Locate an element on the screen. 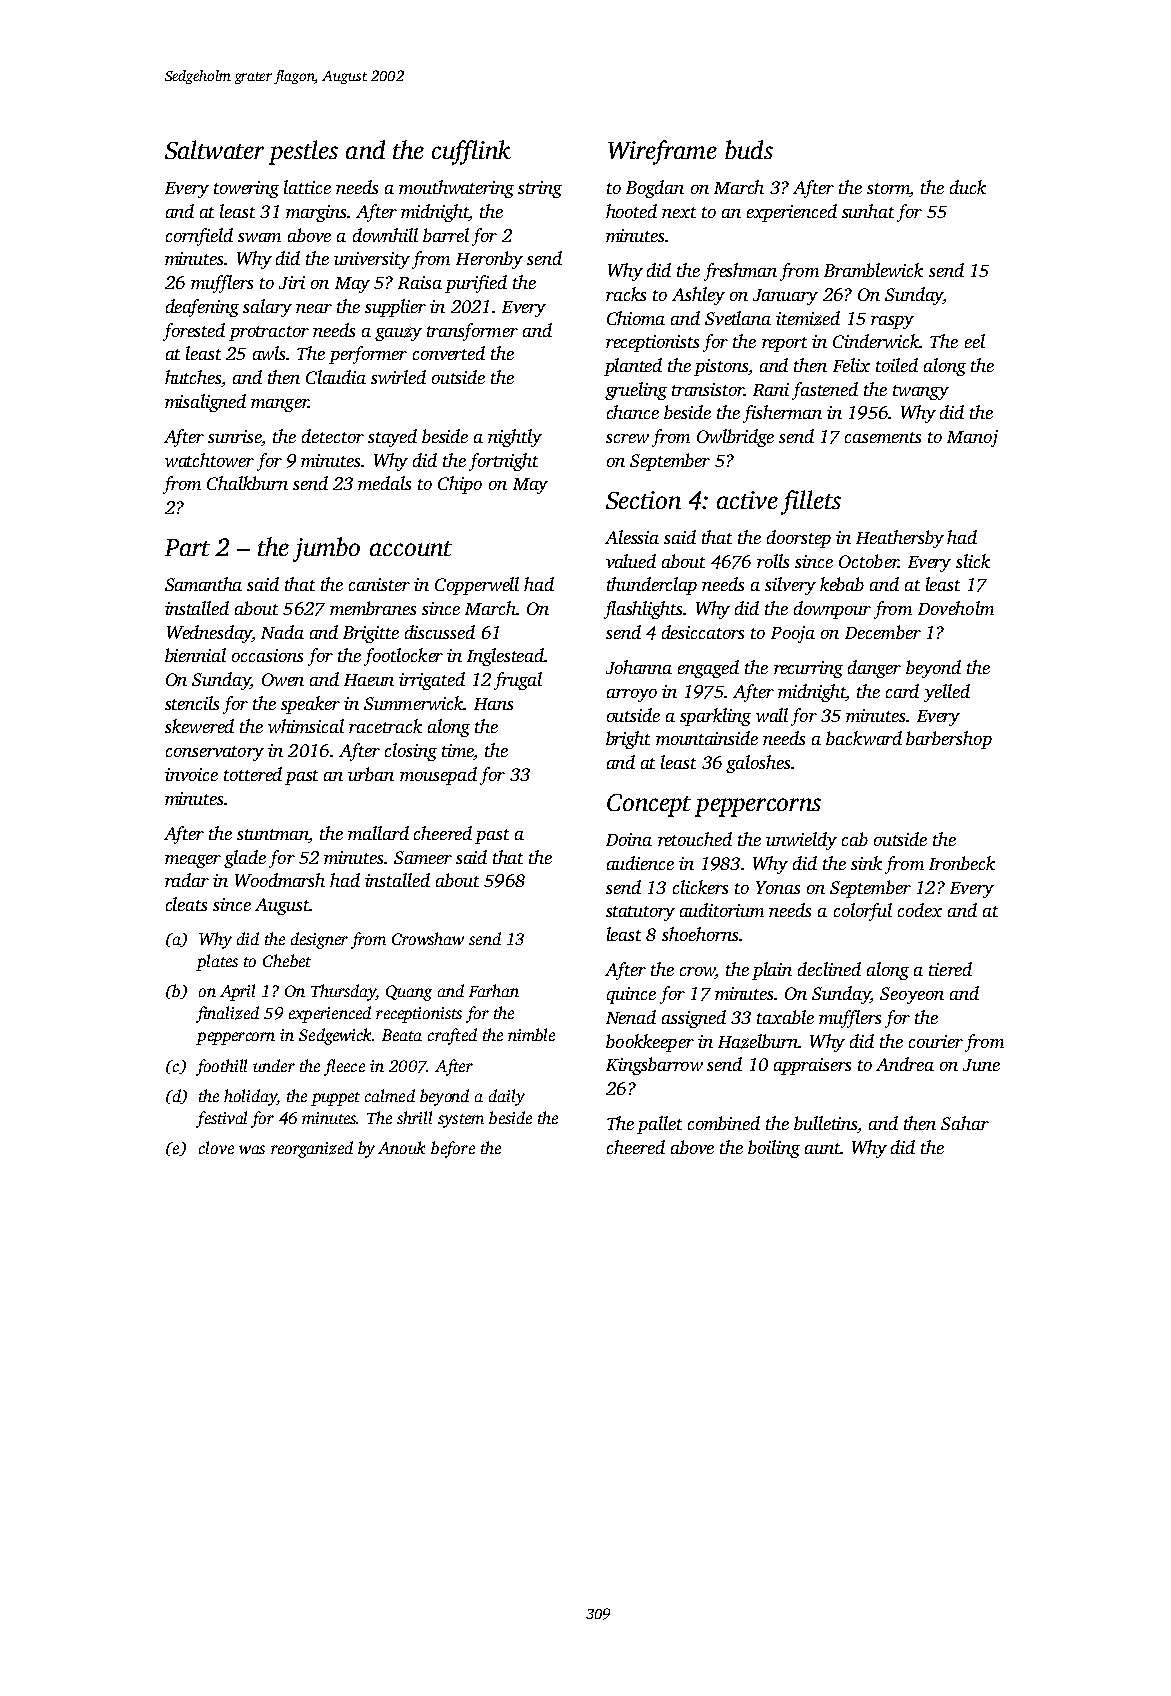 This screenshot has height=1696, width=1171. Wireframe is located at coordinates (662, 152).
